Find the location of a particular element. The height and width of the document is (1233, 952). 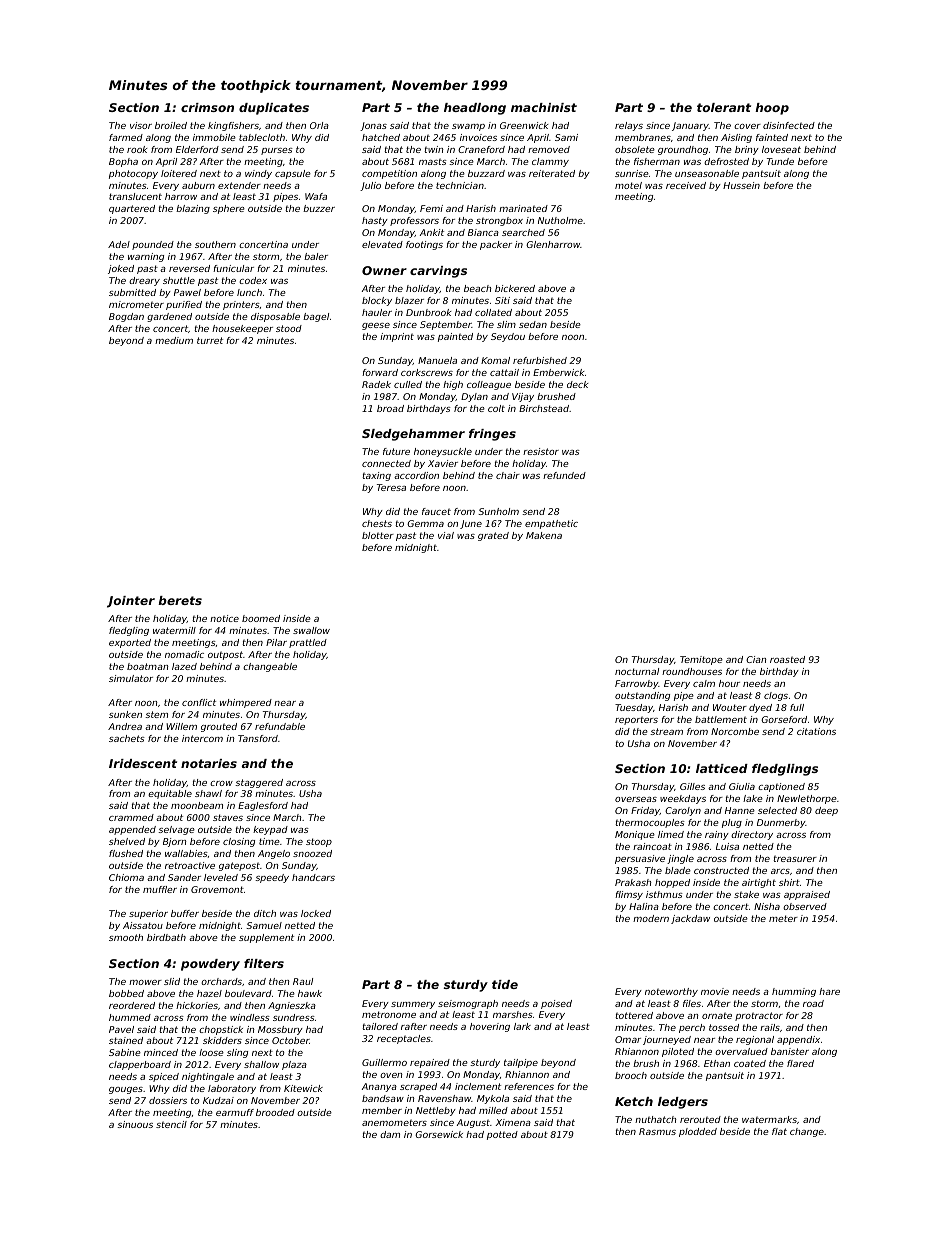

reporters is located at coordinates (636, 720).
